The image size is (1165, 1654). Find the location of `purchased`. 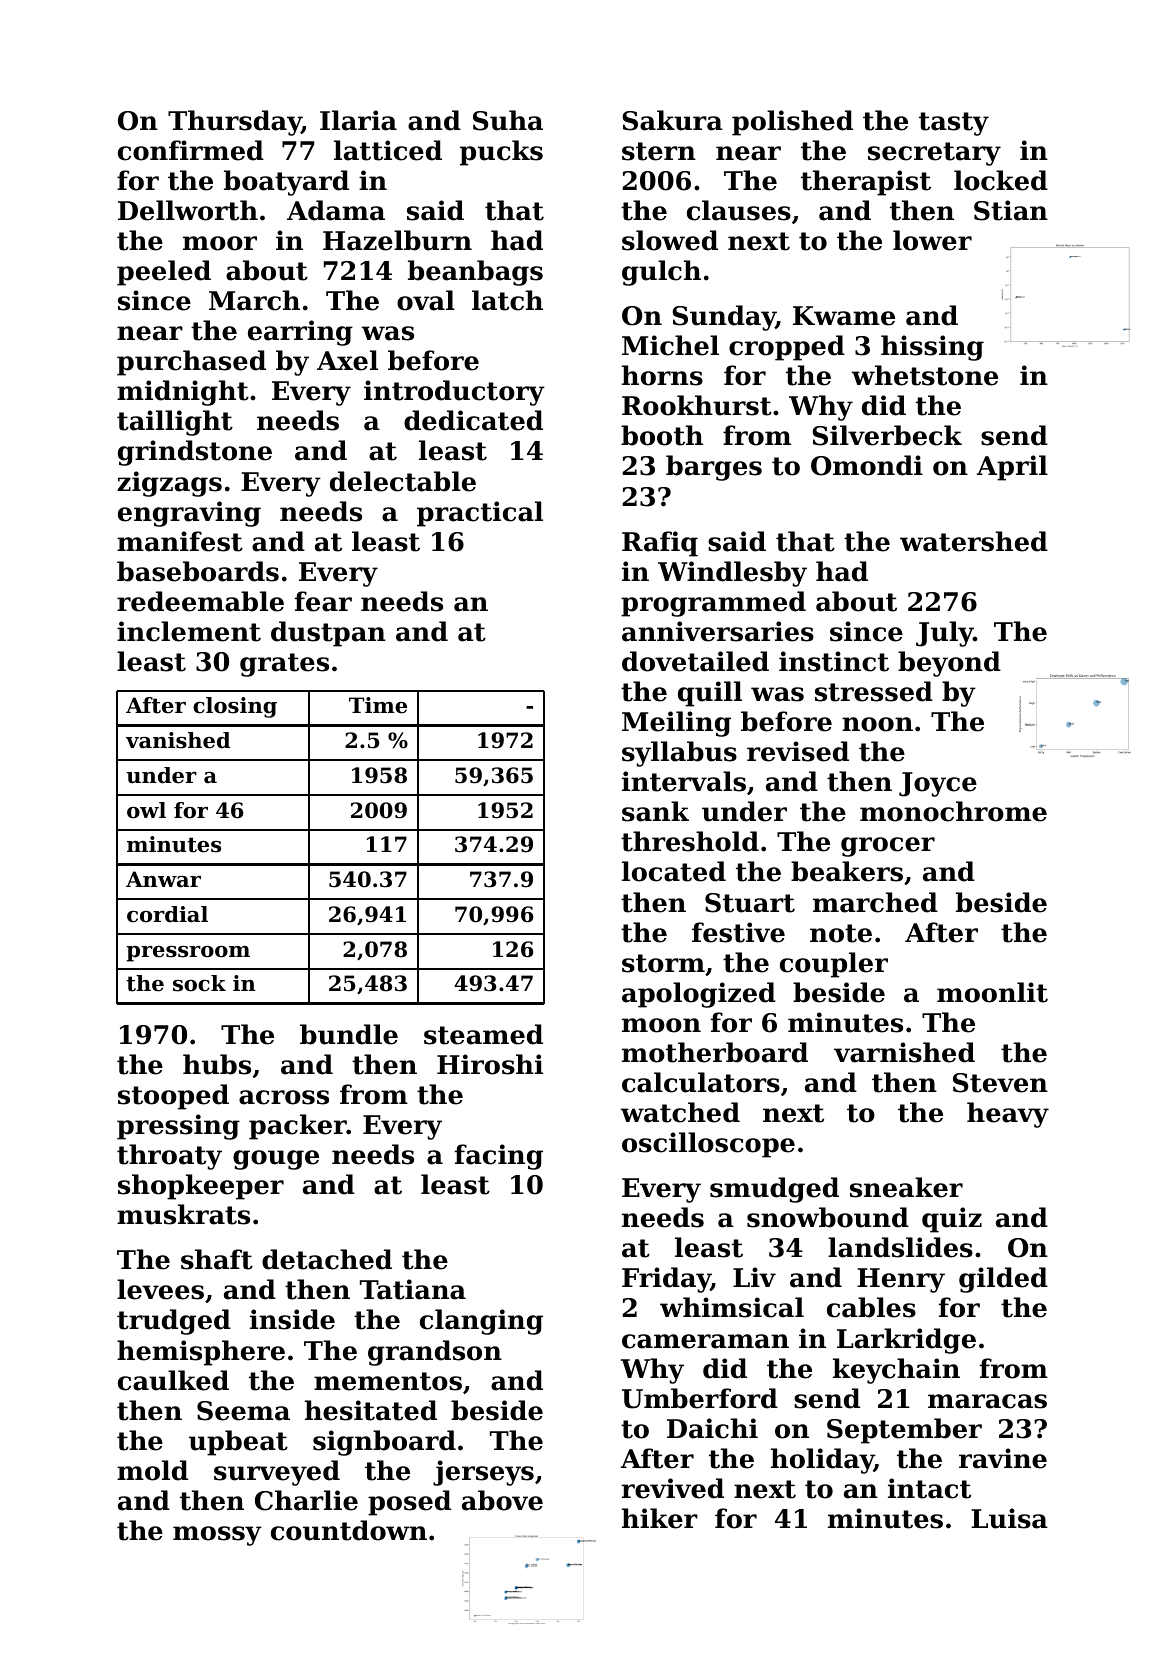

purchased is located at coordinates (191, 363).
